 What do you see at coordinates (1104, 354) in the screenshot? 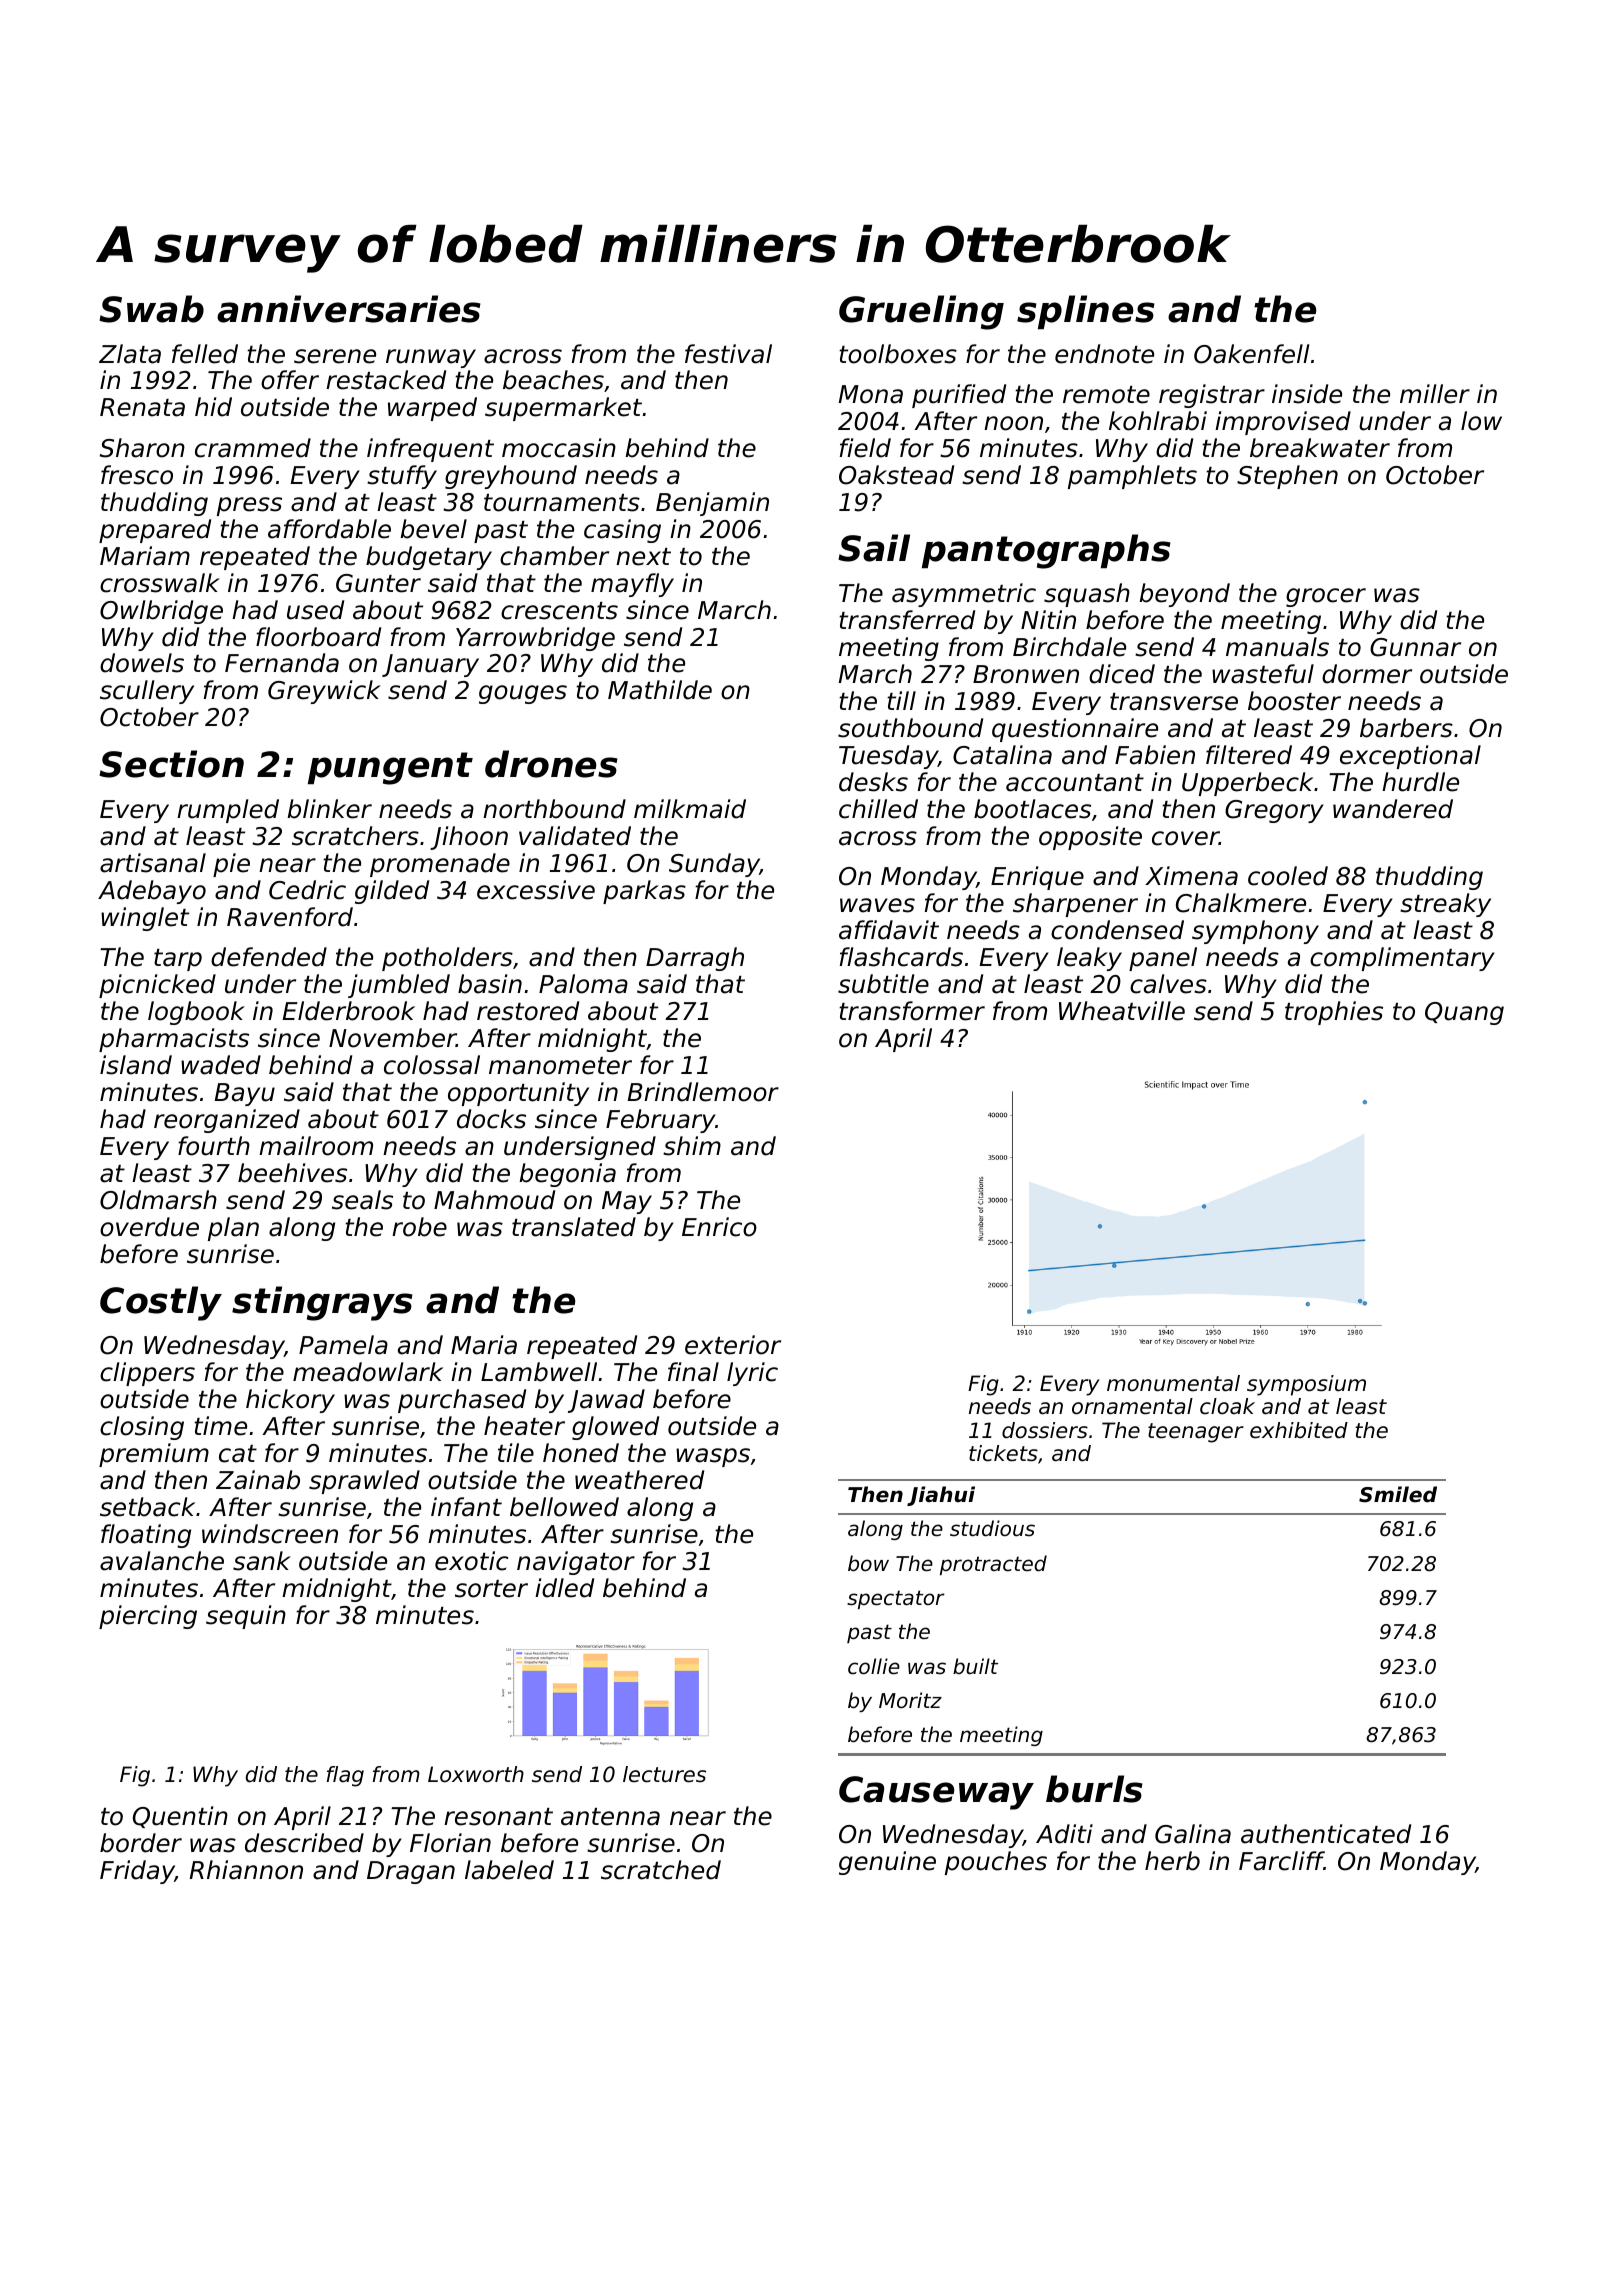
I see `endnote` at bounding box center [1104, 354].
